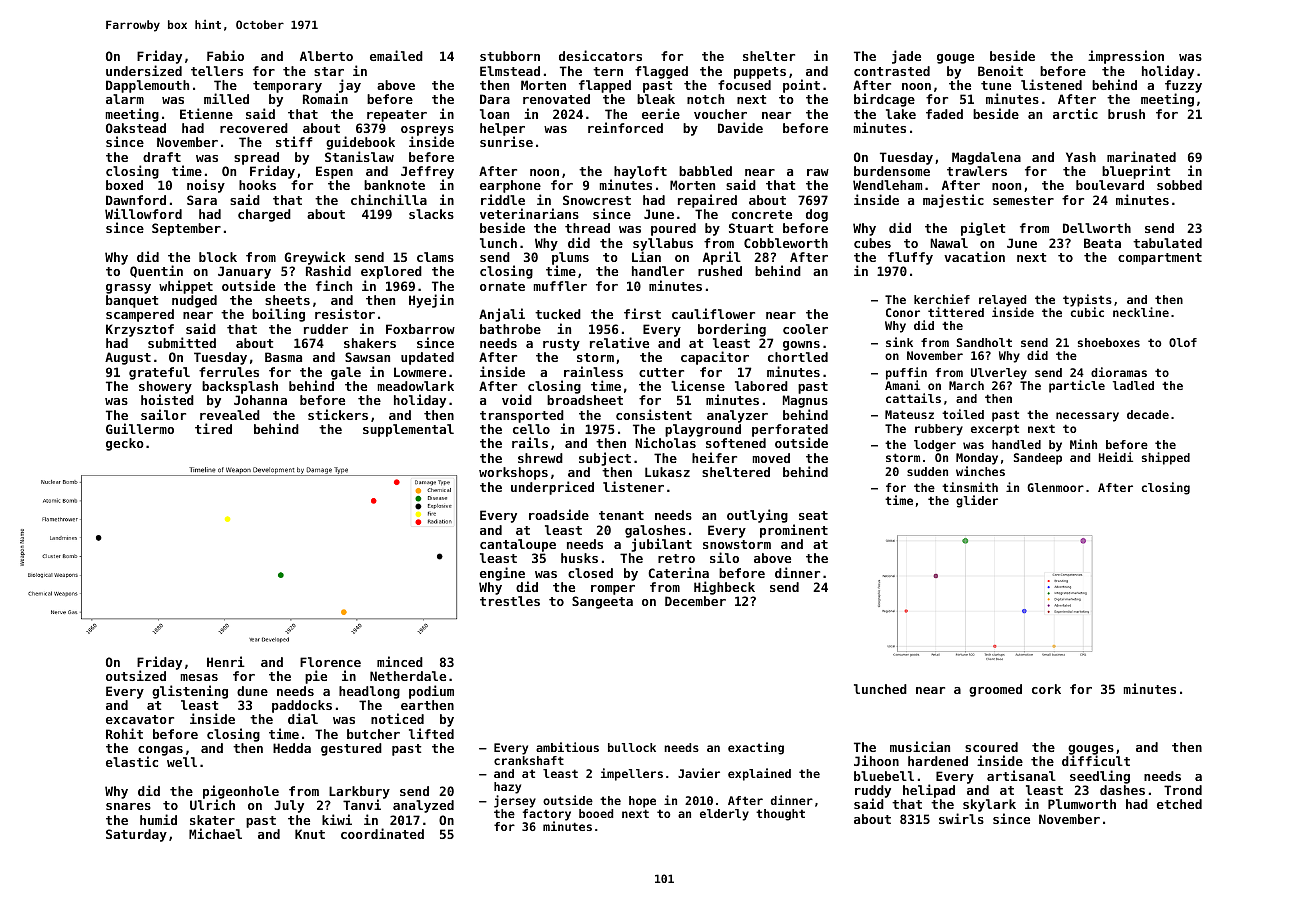 This page has width=1308, height=924. I want to click on groomed, so click(995, 690).
